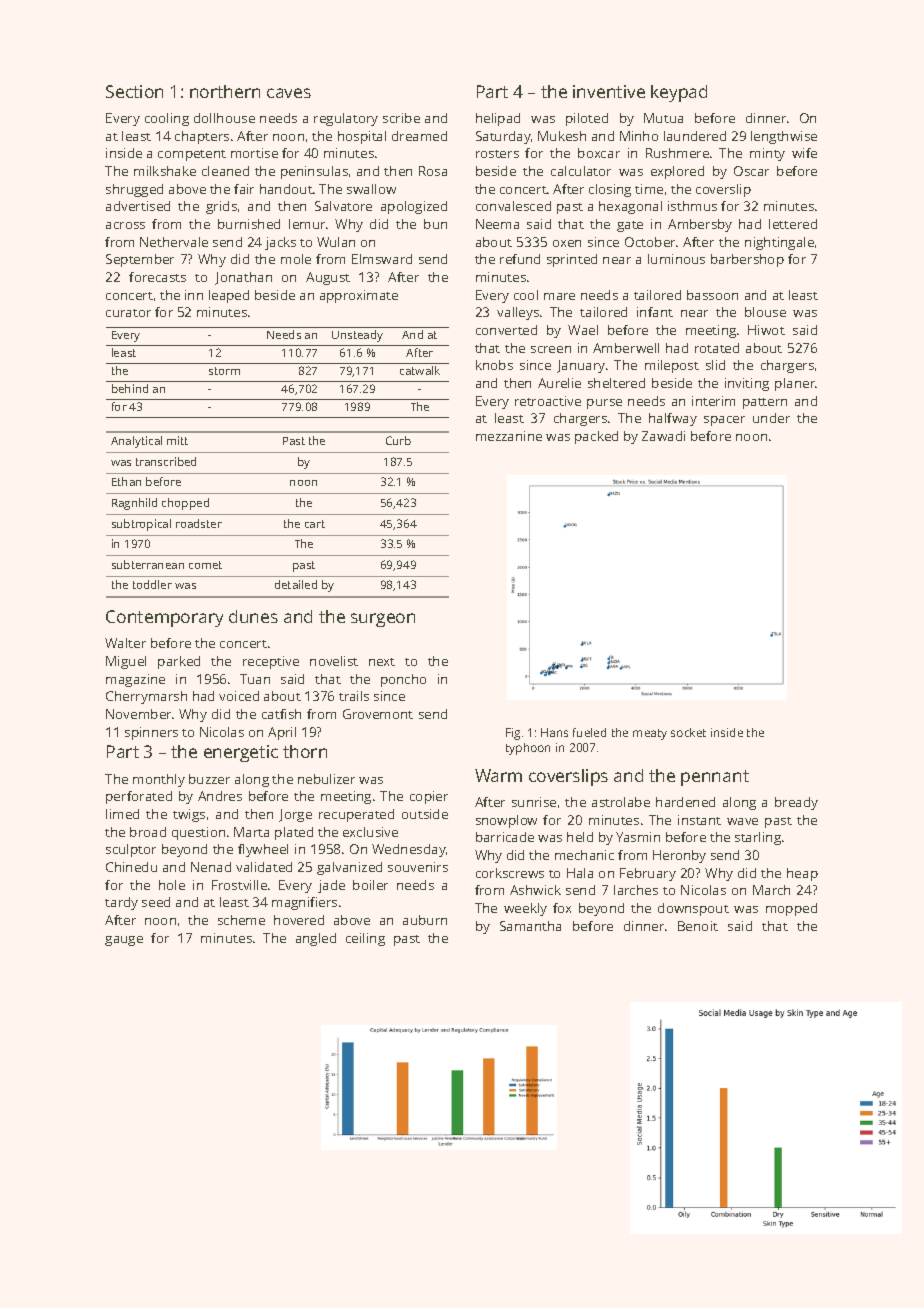  Describe the element at coordinates (677, 153) in the screenshot. I see `Rushmere` at that location.
